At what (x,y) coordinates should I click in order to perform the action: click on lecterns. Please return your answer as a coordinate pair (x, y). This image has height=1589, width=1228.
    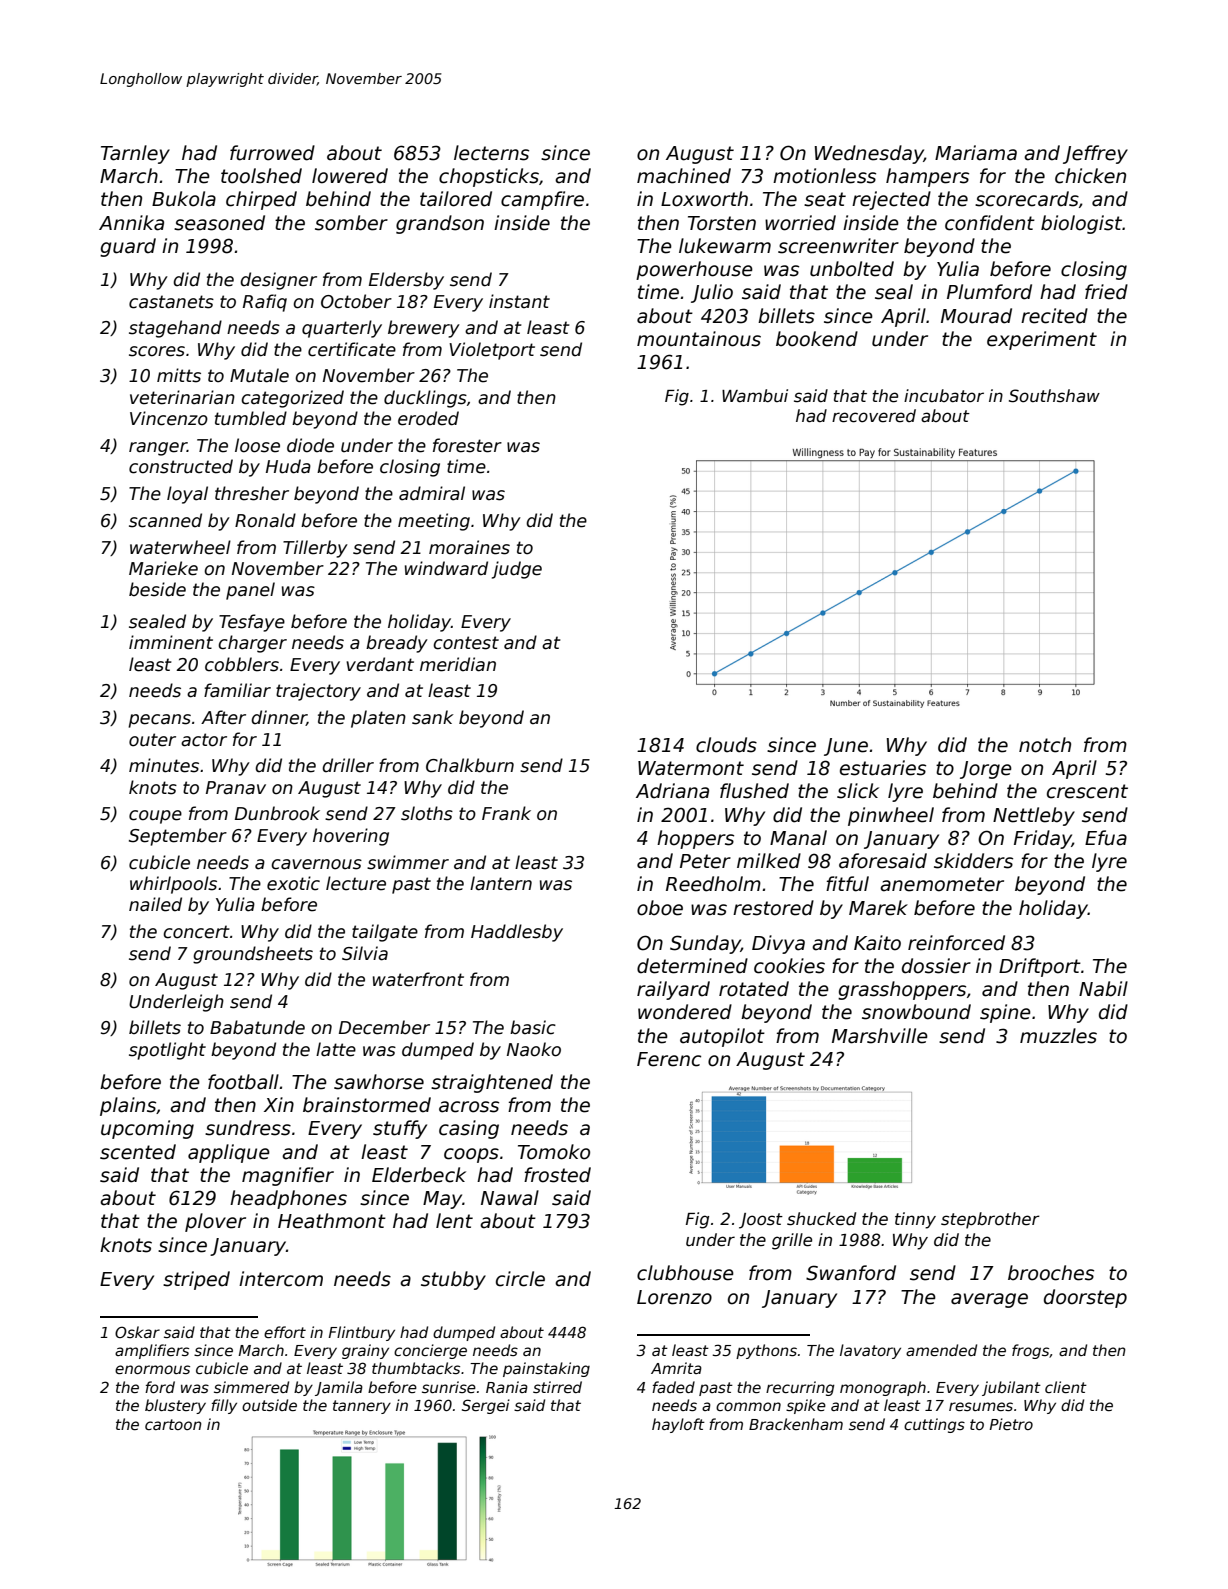
    Looking at the image, I should click on (491, 153).
